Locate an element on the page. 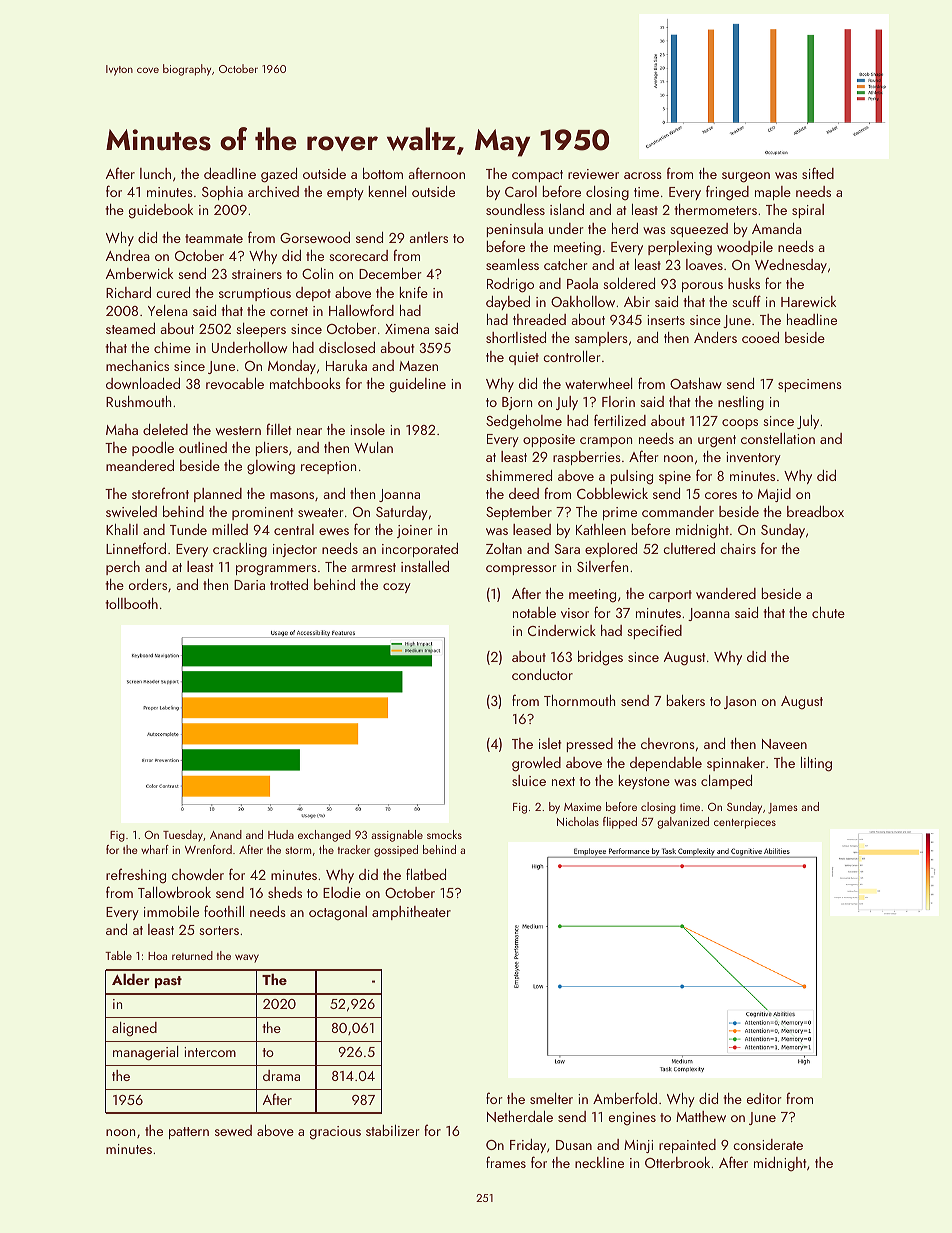 The width and height of the page is (952, 1233). kennel is located at coordinates (387, 191).
